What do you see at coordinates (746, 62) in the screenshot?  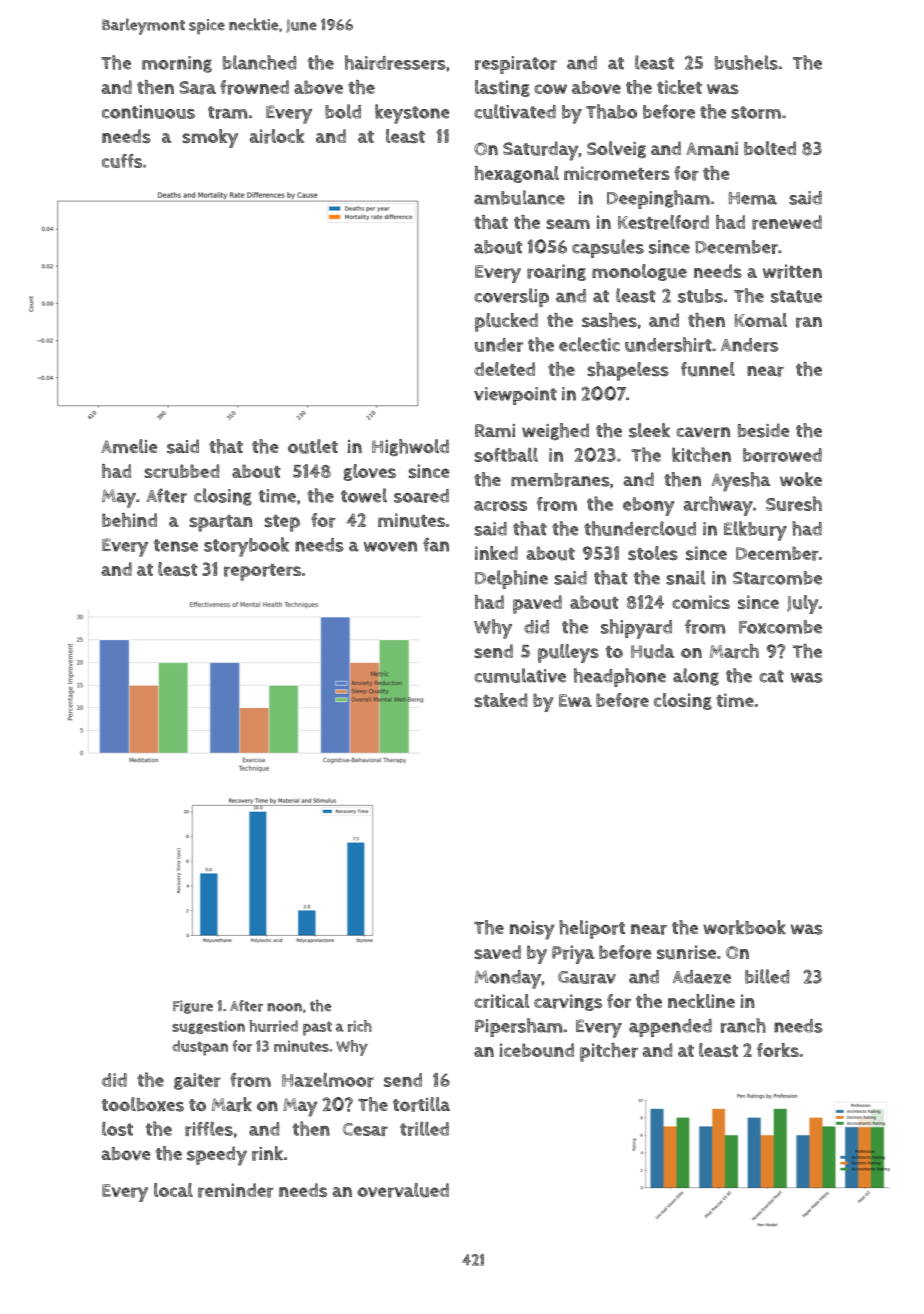 I see `bushels` at bounding box center [746, 62].
